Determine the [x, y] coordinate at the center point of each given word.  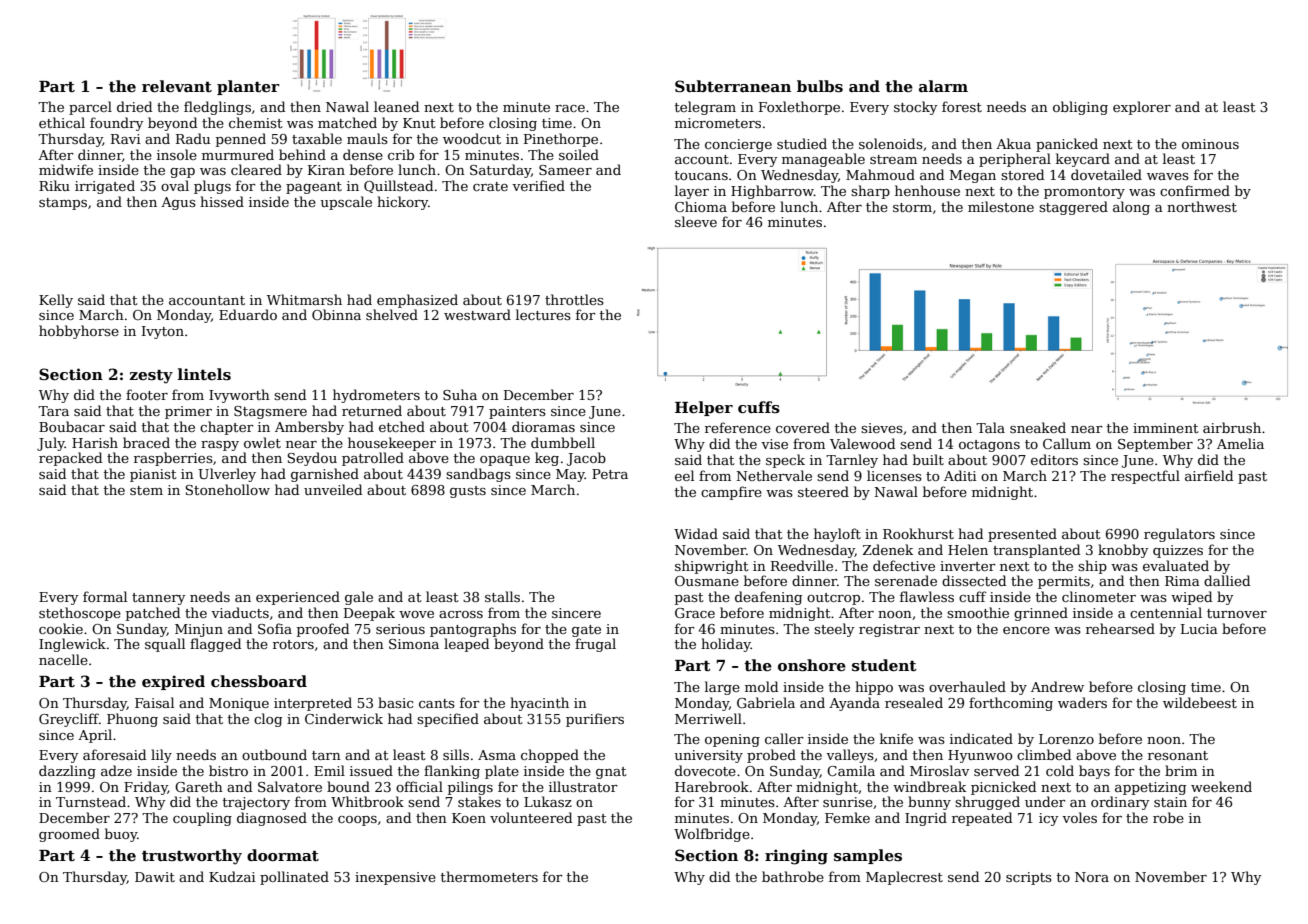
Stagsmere [270, 412]
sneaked [1038, 427]
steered [823, 491]
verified [538, 185]
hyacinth [539, 704]
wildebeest [1200, 702]
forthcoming [1011, 704]
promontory [1084, 193]
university [709, 756]
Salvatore [290, 786]
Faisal [154, 702]
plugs [212, 187]
